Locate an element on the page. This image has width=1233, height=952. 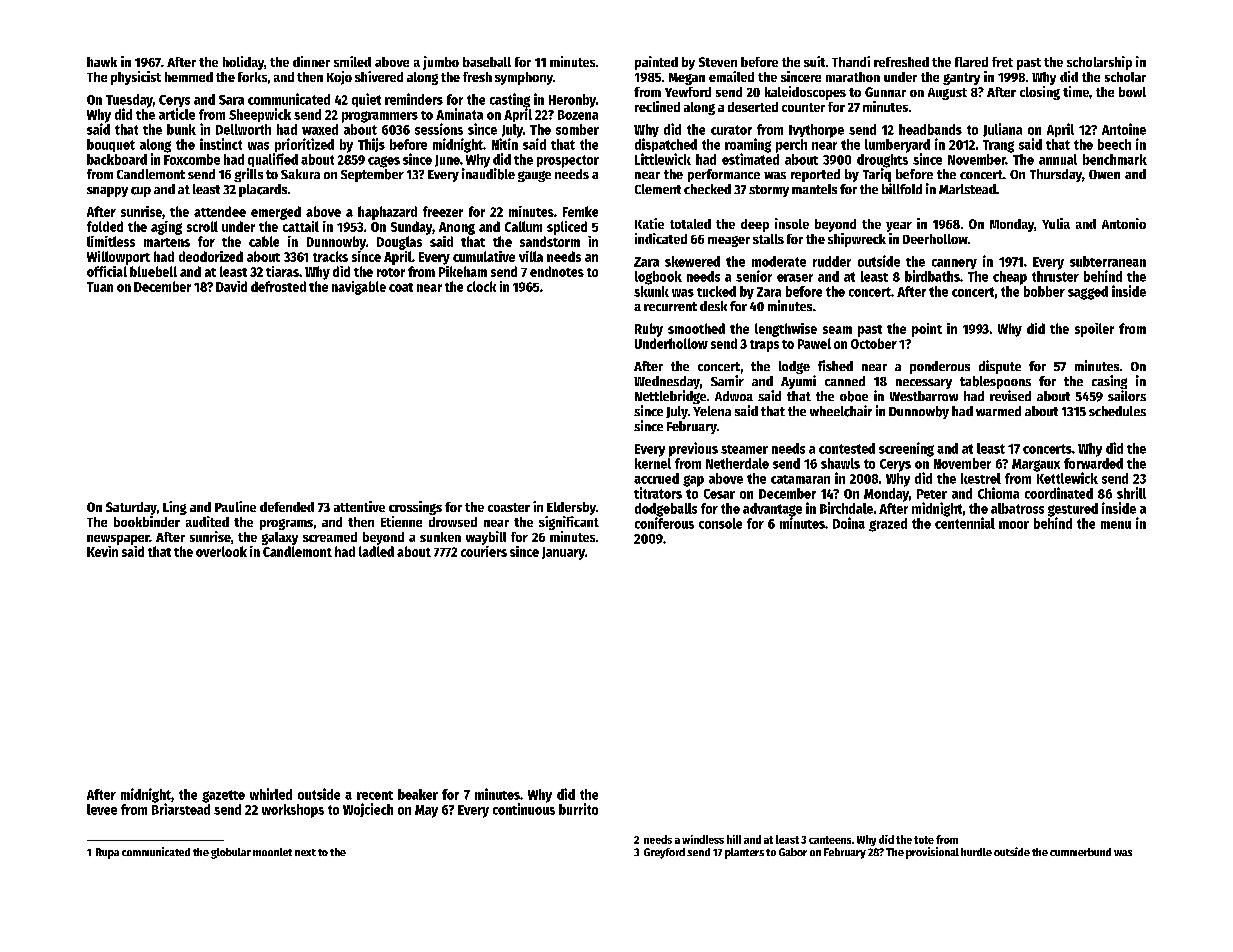
eraser is located at coordinates (795, 278).
